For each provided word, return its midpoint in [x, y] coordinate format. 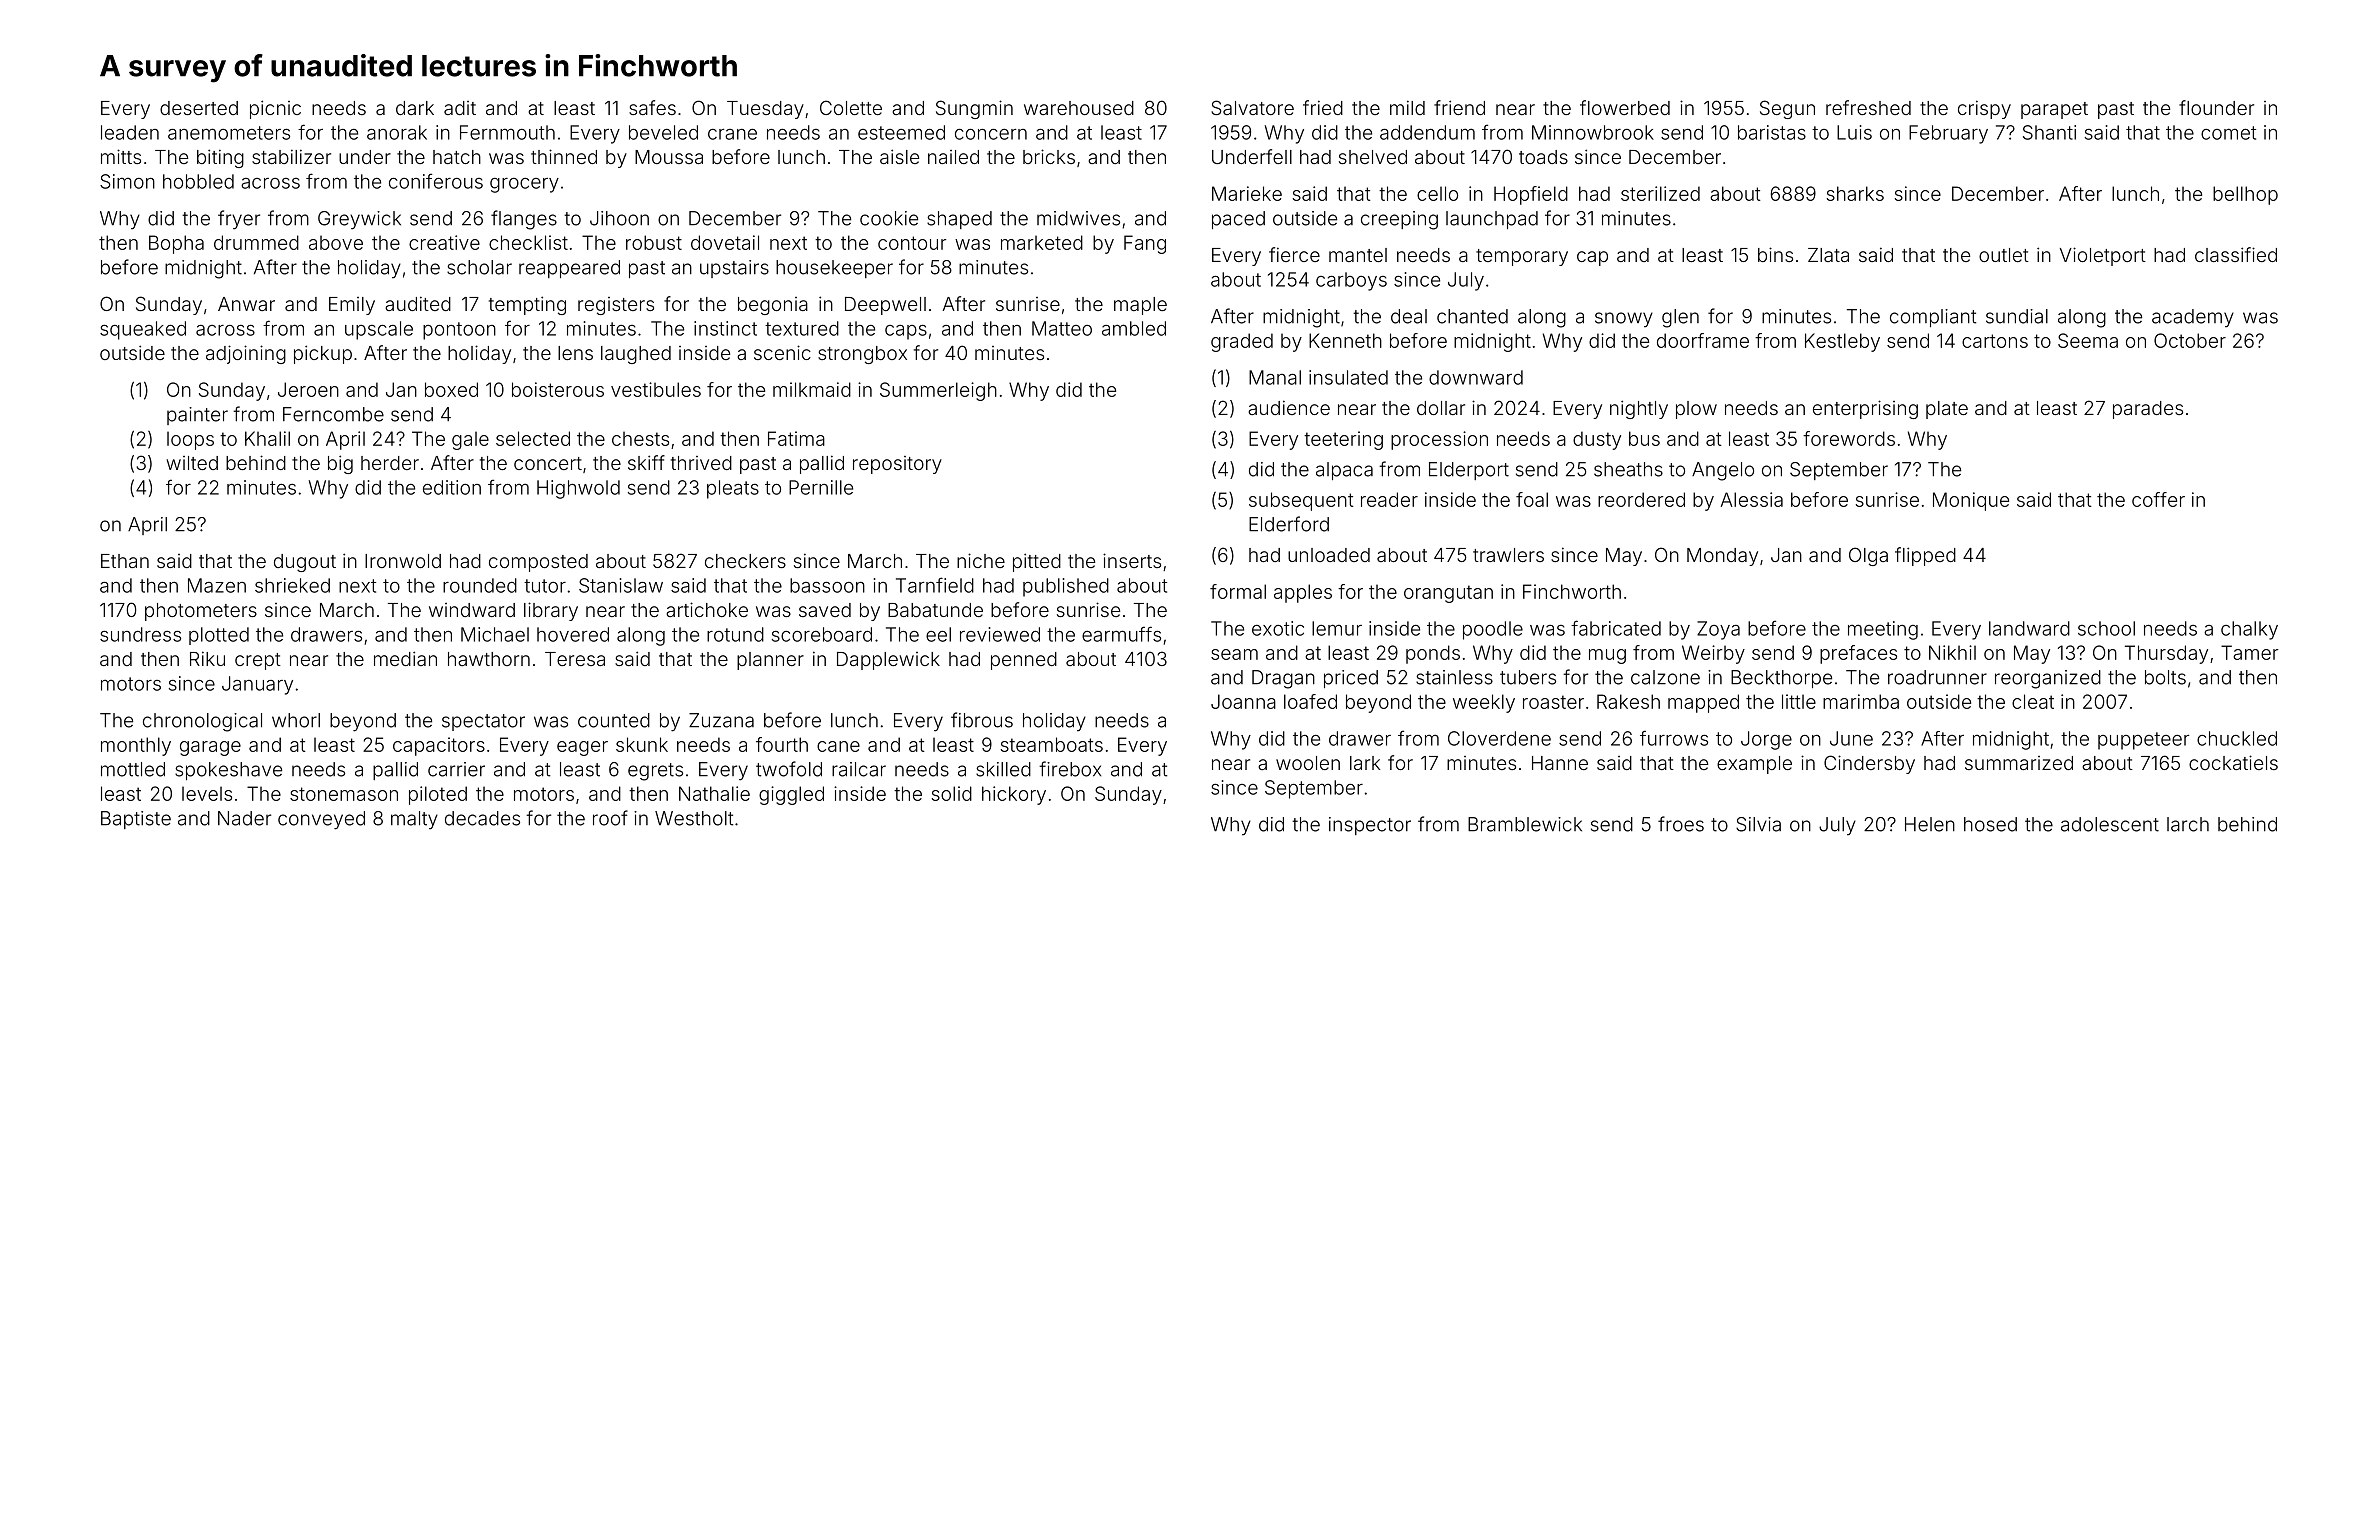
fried [1323, 107]
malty [414, 820]
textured [802, 328]
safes [652, 107]
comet [2228, 133]
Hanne [1560, 763]
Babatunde [935, 610]
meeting [1883, 630]
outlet [2004, 255]
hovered [573, 634]
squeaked [143, 330]
